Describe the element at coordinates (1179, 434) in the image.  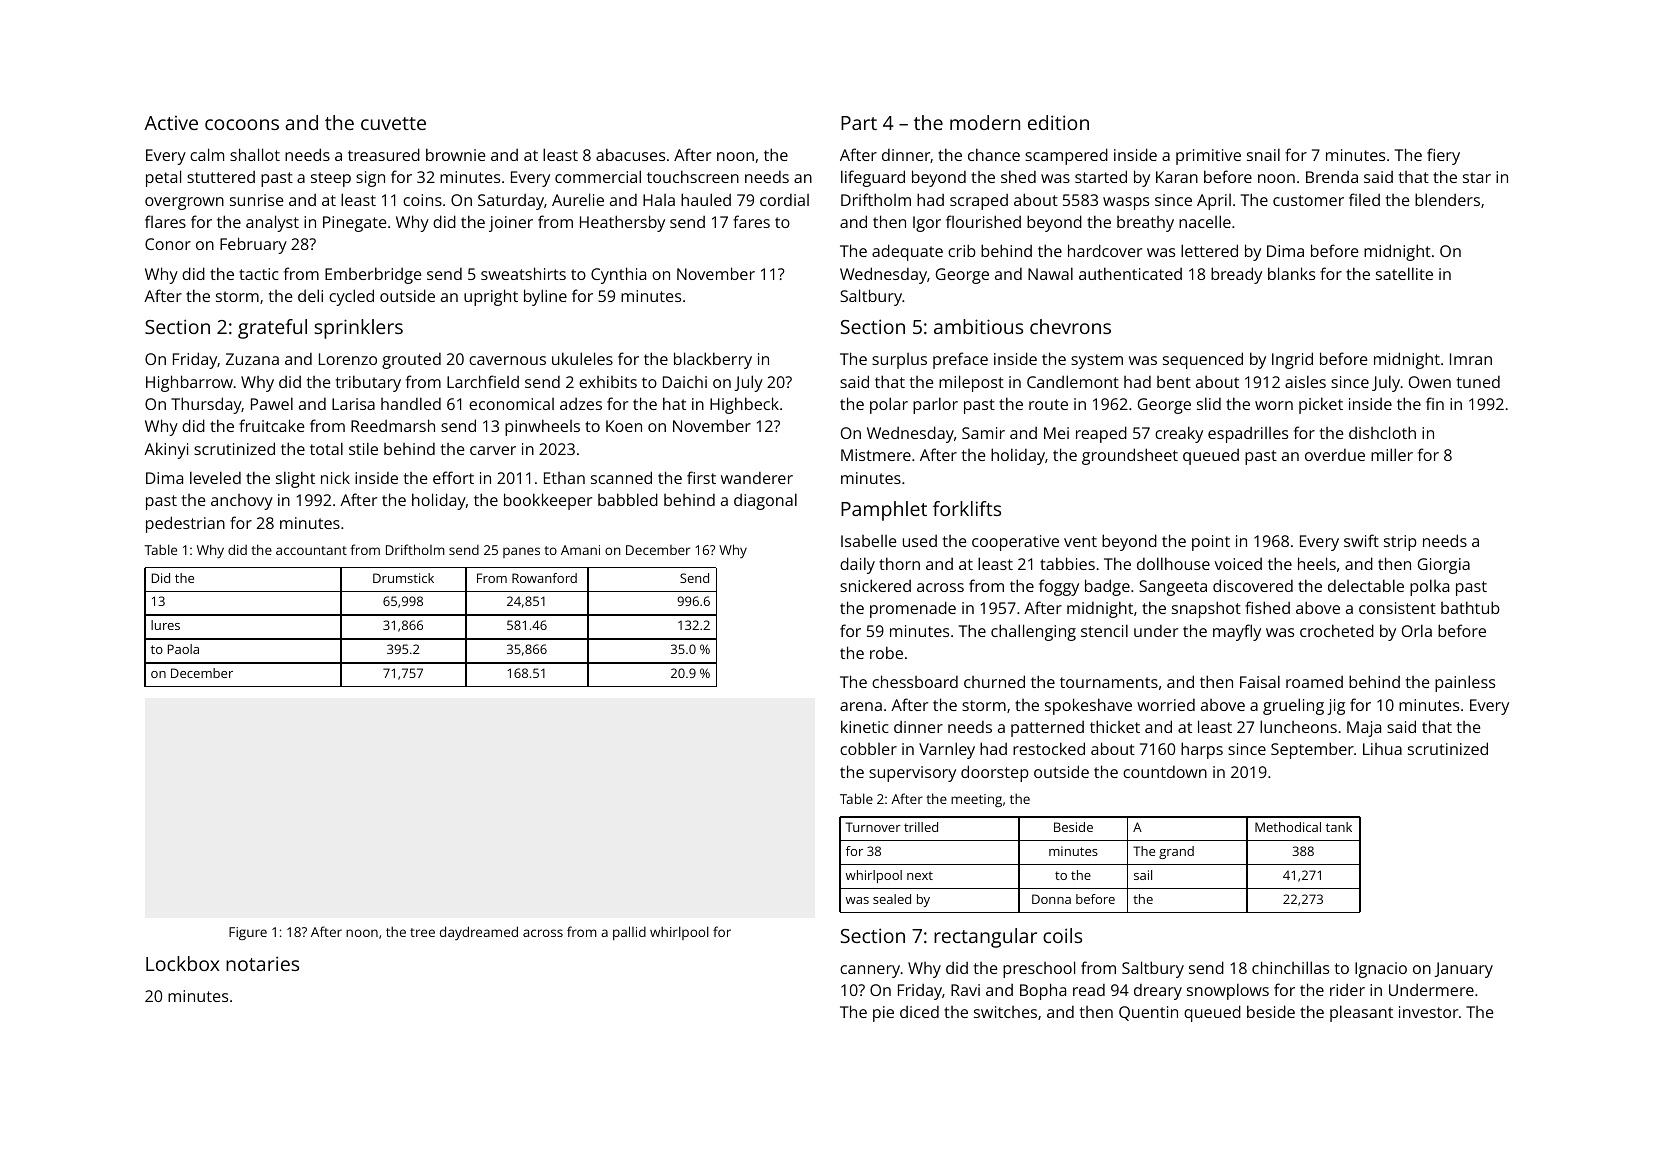
I see `creaky` at that location.
